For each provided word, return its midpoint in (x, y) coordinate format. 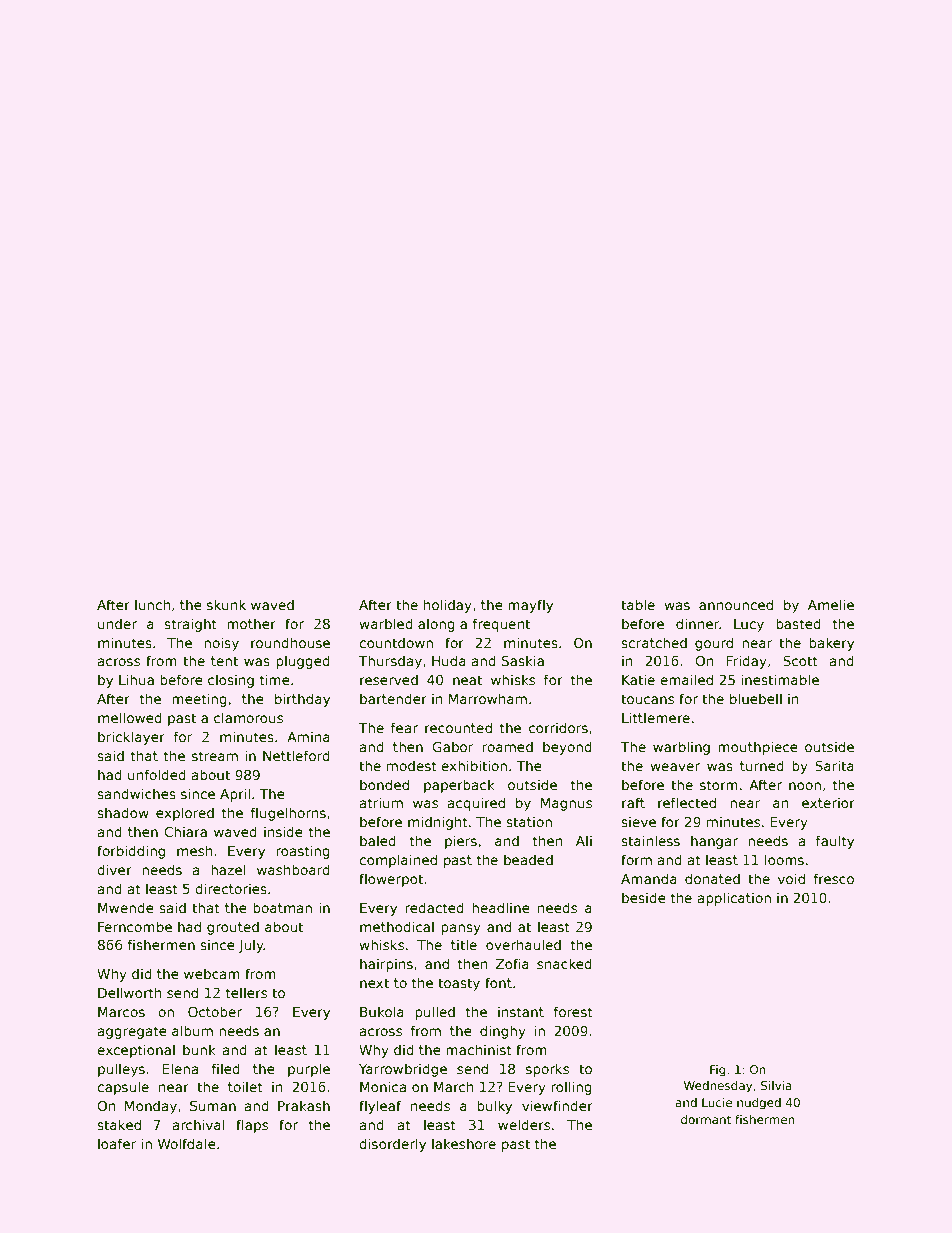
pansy (461, 929)
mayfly (530, 606)
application (734, 899)
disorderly (392, 1145)
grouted (233, 928)
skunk (226, 604)
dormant (706, 1119)
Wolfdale (187, 1143)
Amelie (831, 604)
